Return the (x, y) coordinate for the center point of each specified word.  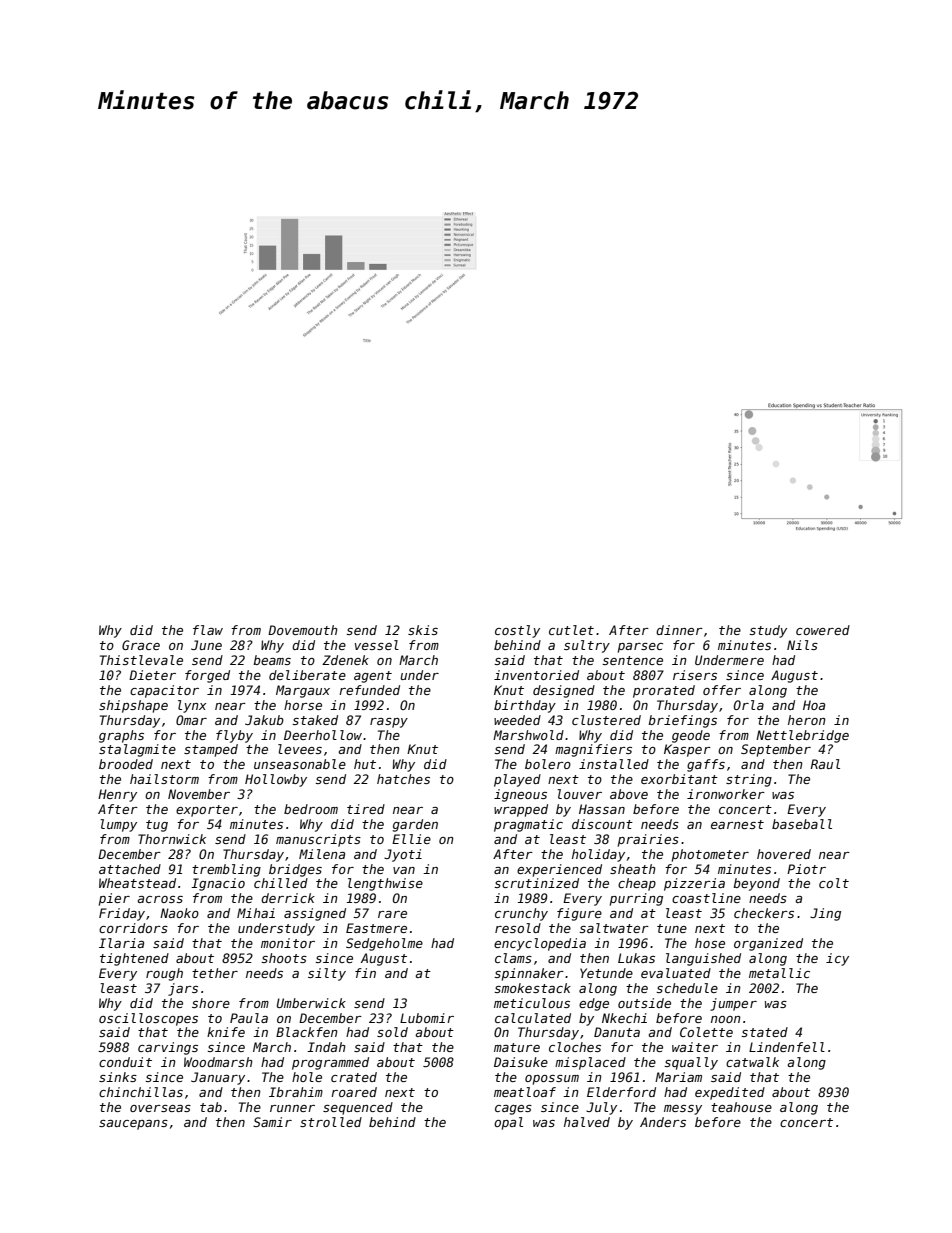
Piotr (806, 869)
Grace (141, 645)
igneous (520, 795)
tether (215, 973)
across (160, 899)
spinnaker (529, 974)
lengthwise (385, 884)
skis (423, 630)
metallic (779, 973)
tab (211, 1107)
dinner (679, 630)
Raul (825, 764)
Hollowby (276, 780)
